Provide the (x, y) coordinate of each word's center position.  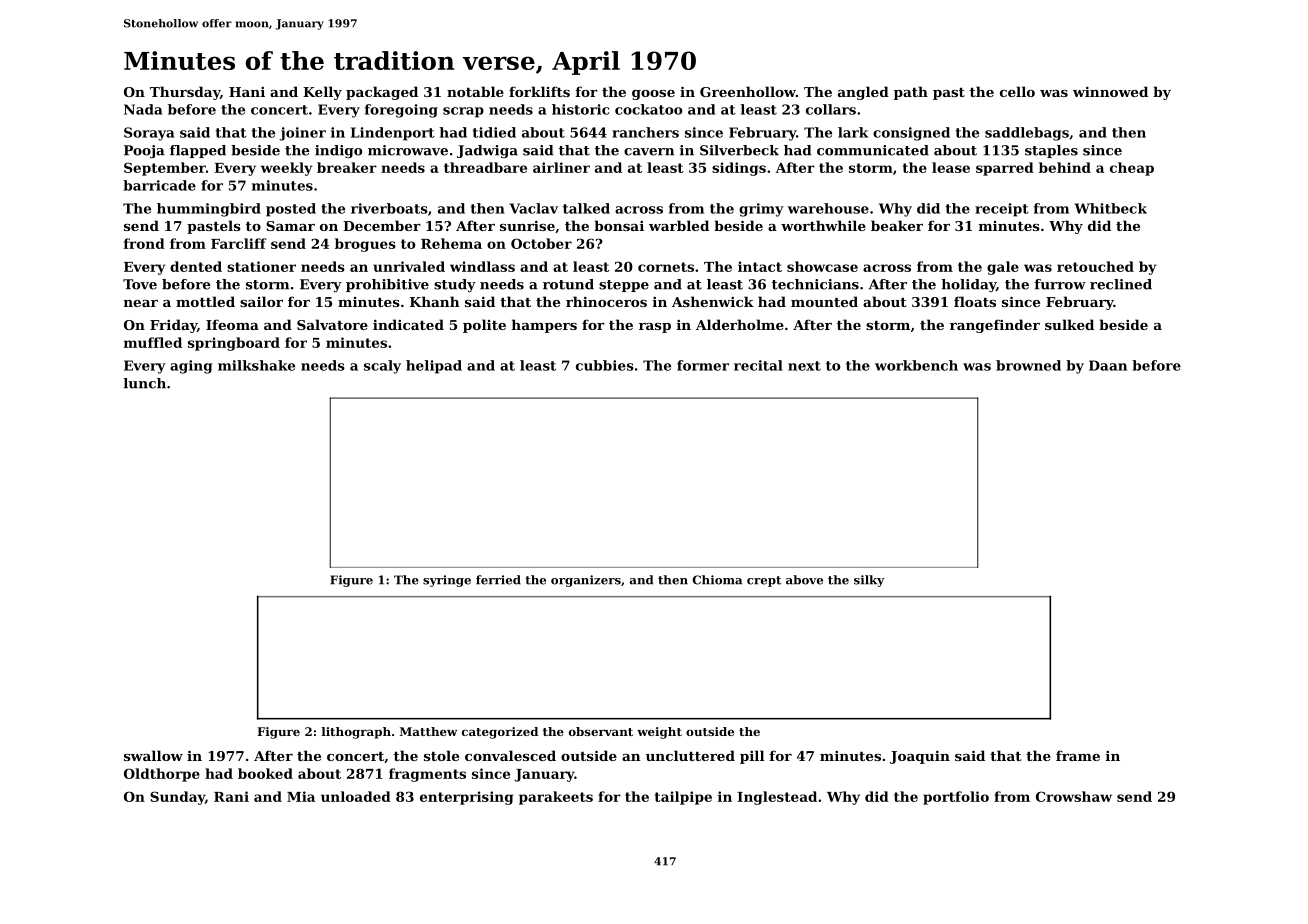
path (911, 93)
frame (1078, 755)
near (141, 303)
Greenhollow (748, 91)
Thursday (185, 93)
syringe (447, 581)
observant (601, 731)
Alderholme (740, 324)
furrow (1060, 284)
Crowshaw (1074, 796)
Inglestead (777, 798)
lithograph (356, 733)
